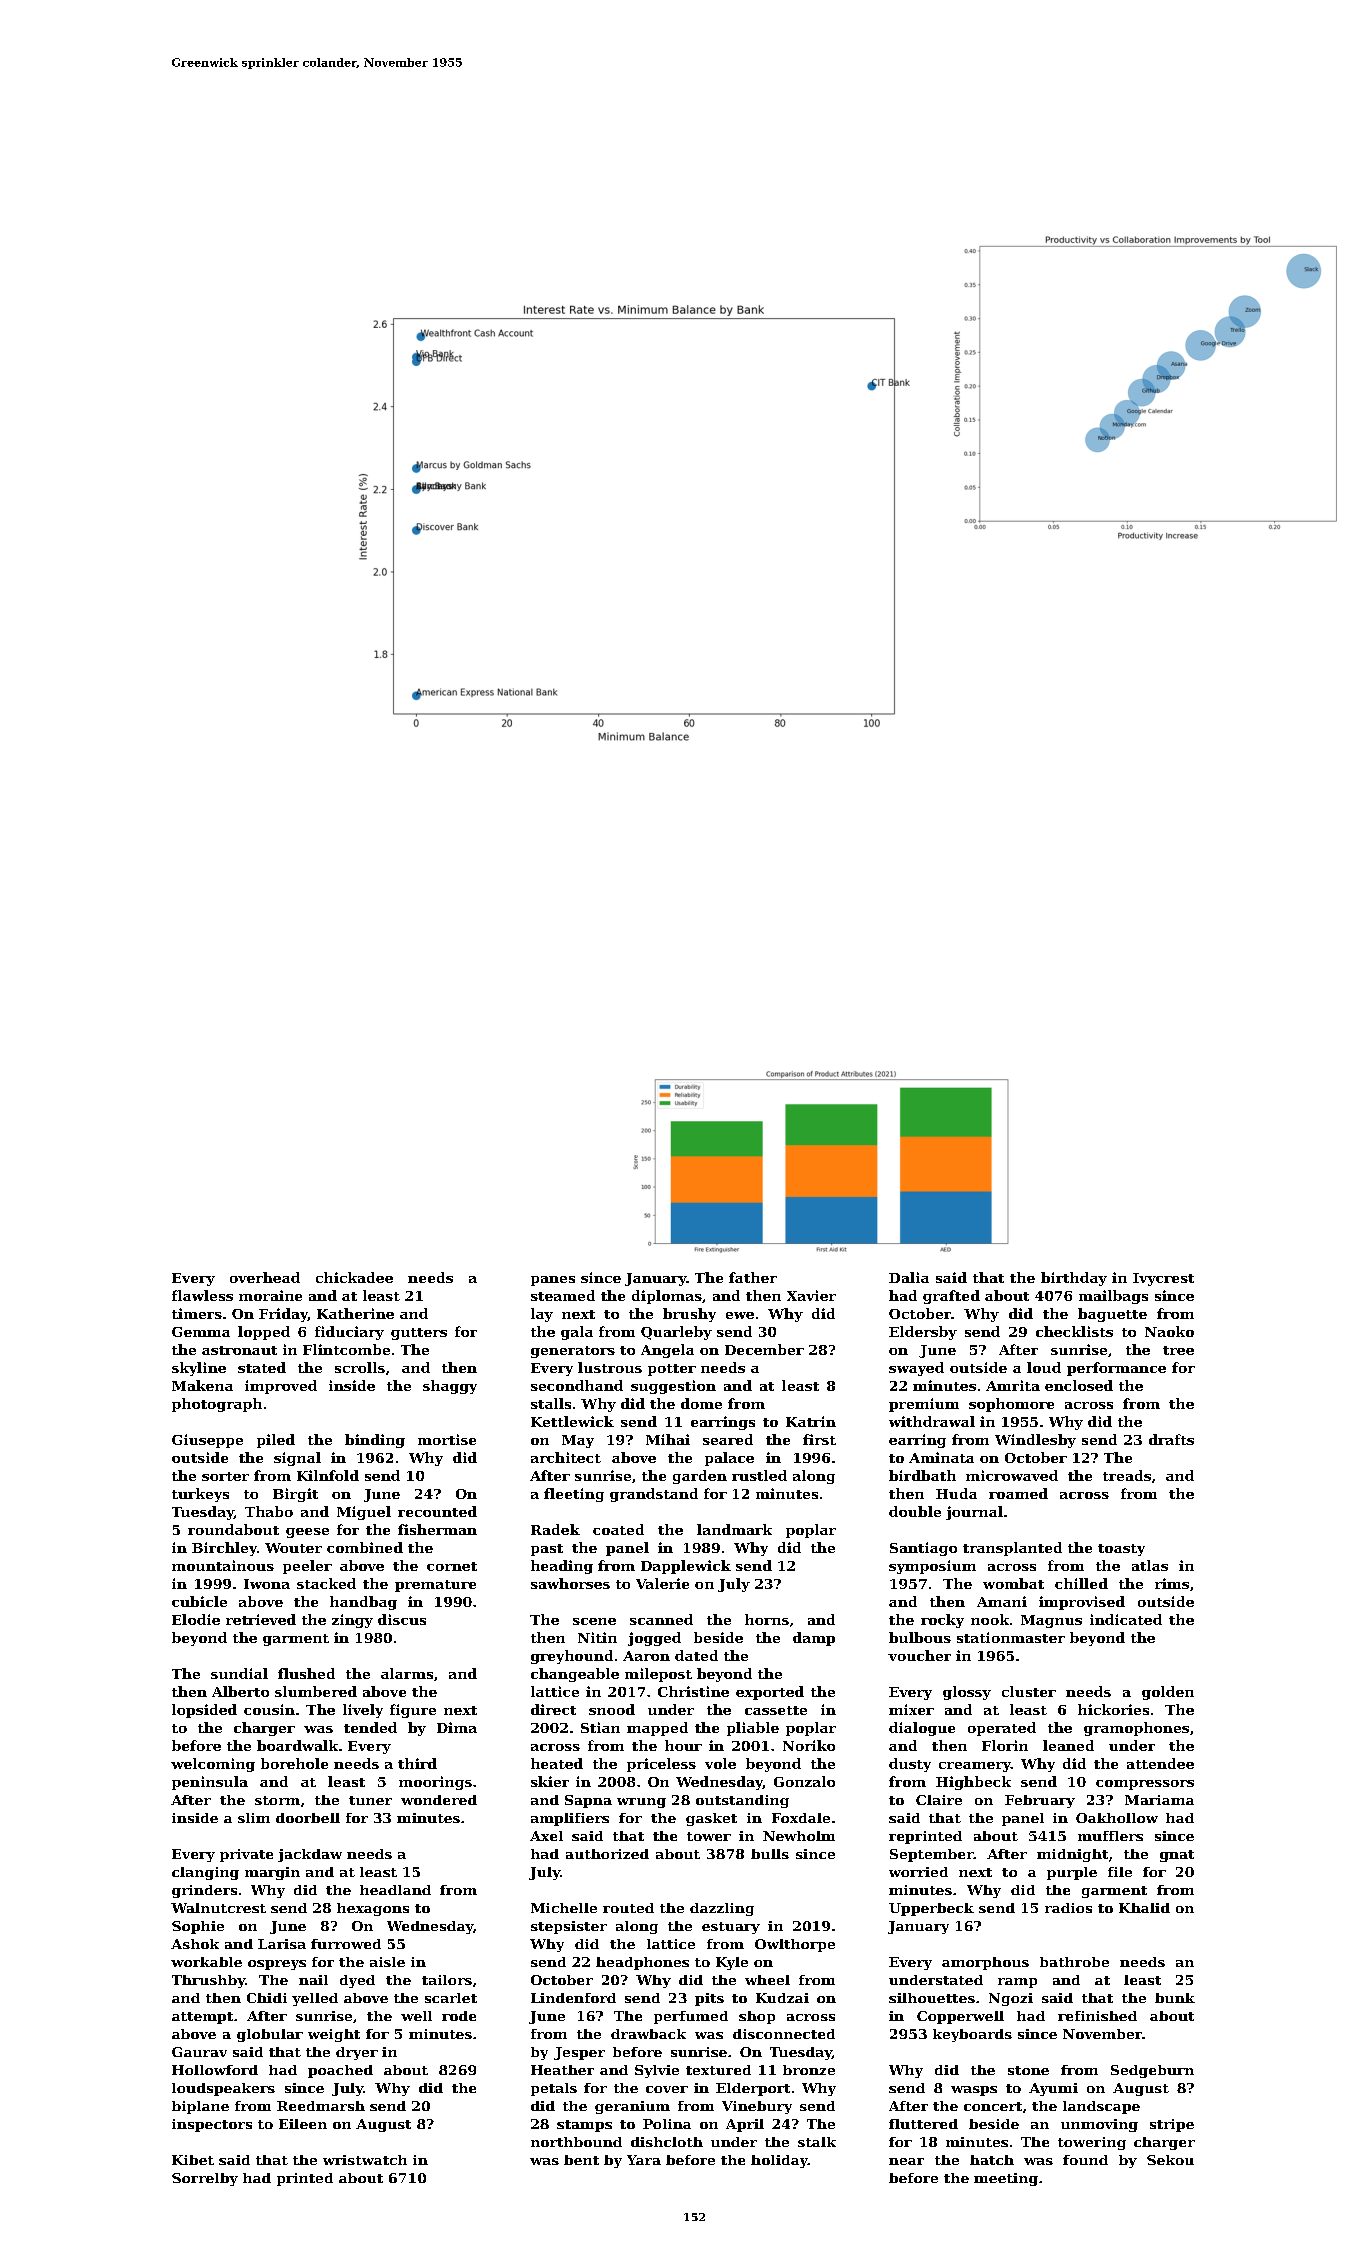 The image size is (1366, 2251). I want to click on steamed, so click(563, 1295).
